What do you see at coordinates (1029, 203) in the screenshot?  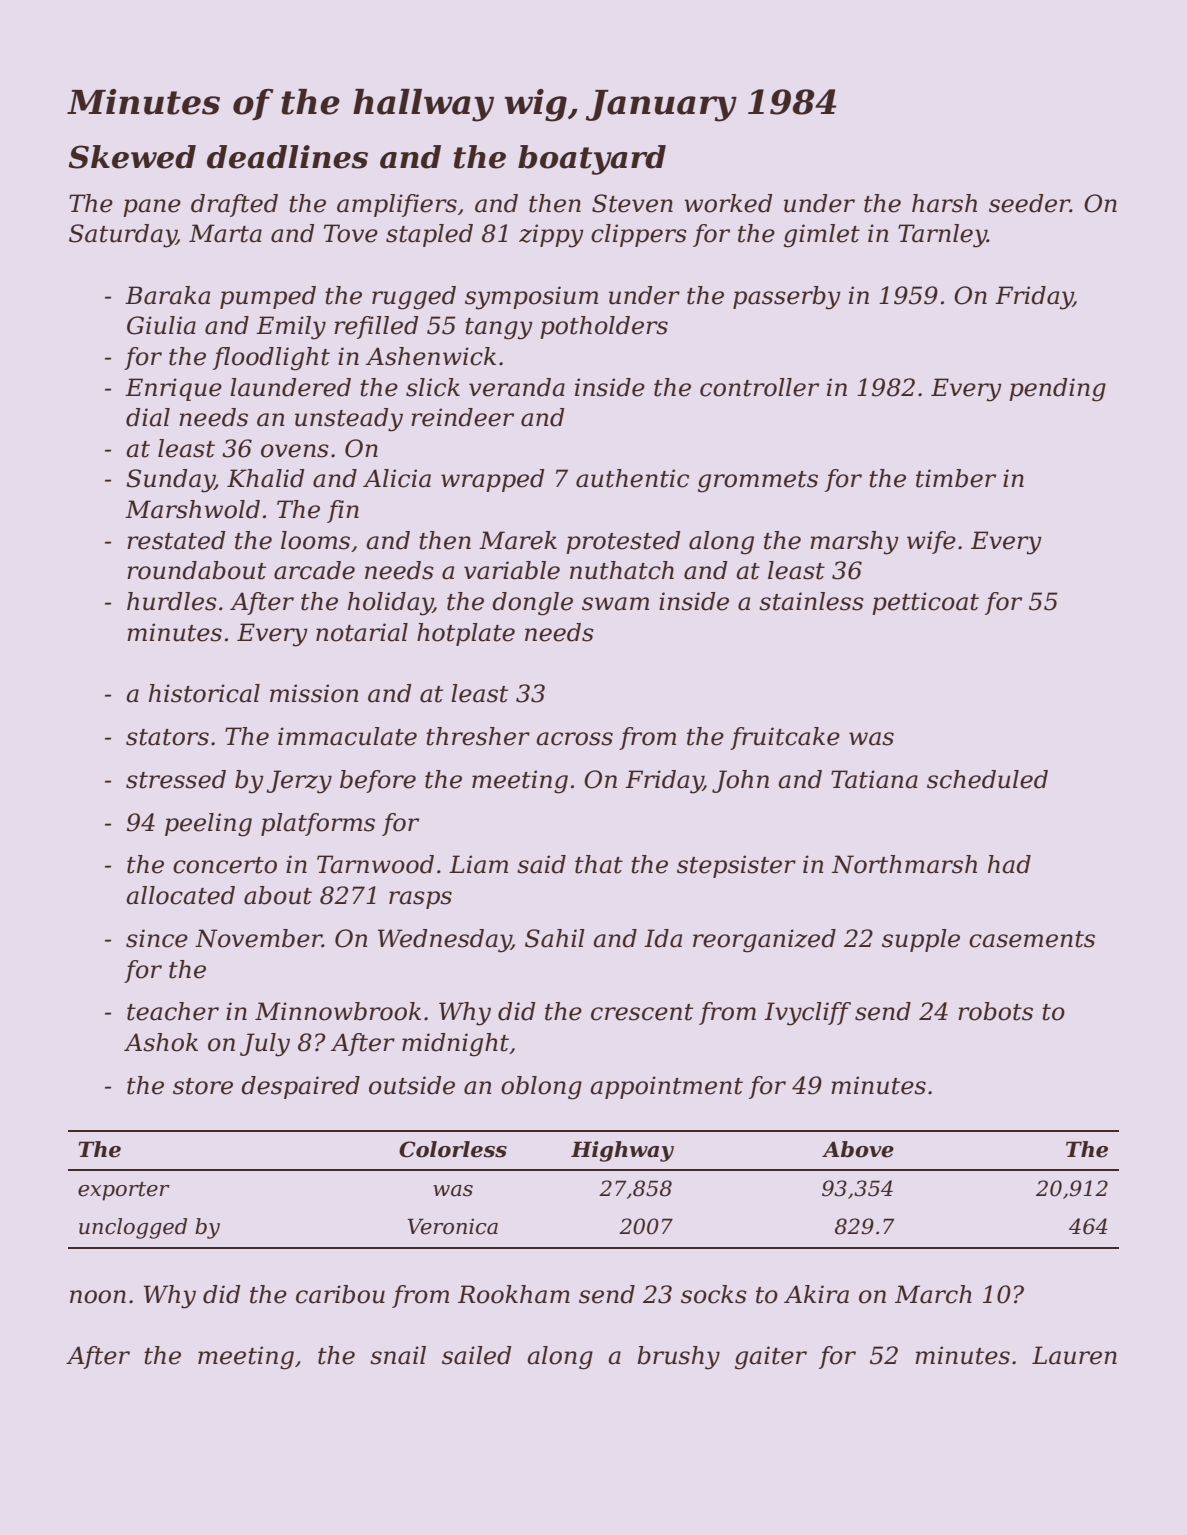 I see `seeder` at bounding box center [1029, 203].
